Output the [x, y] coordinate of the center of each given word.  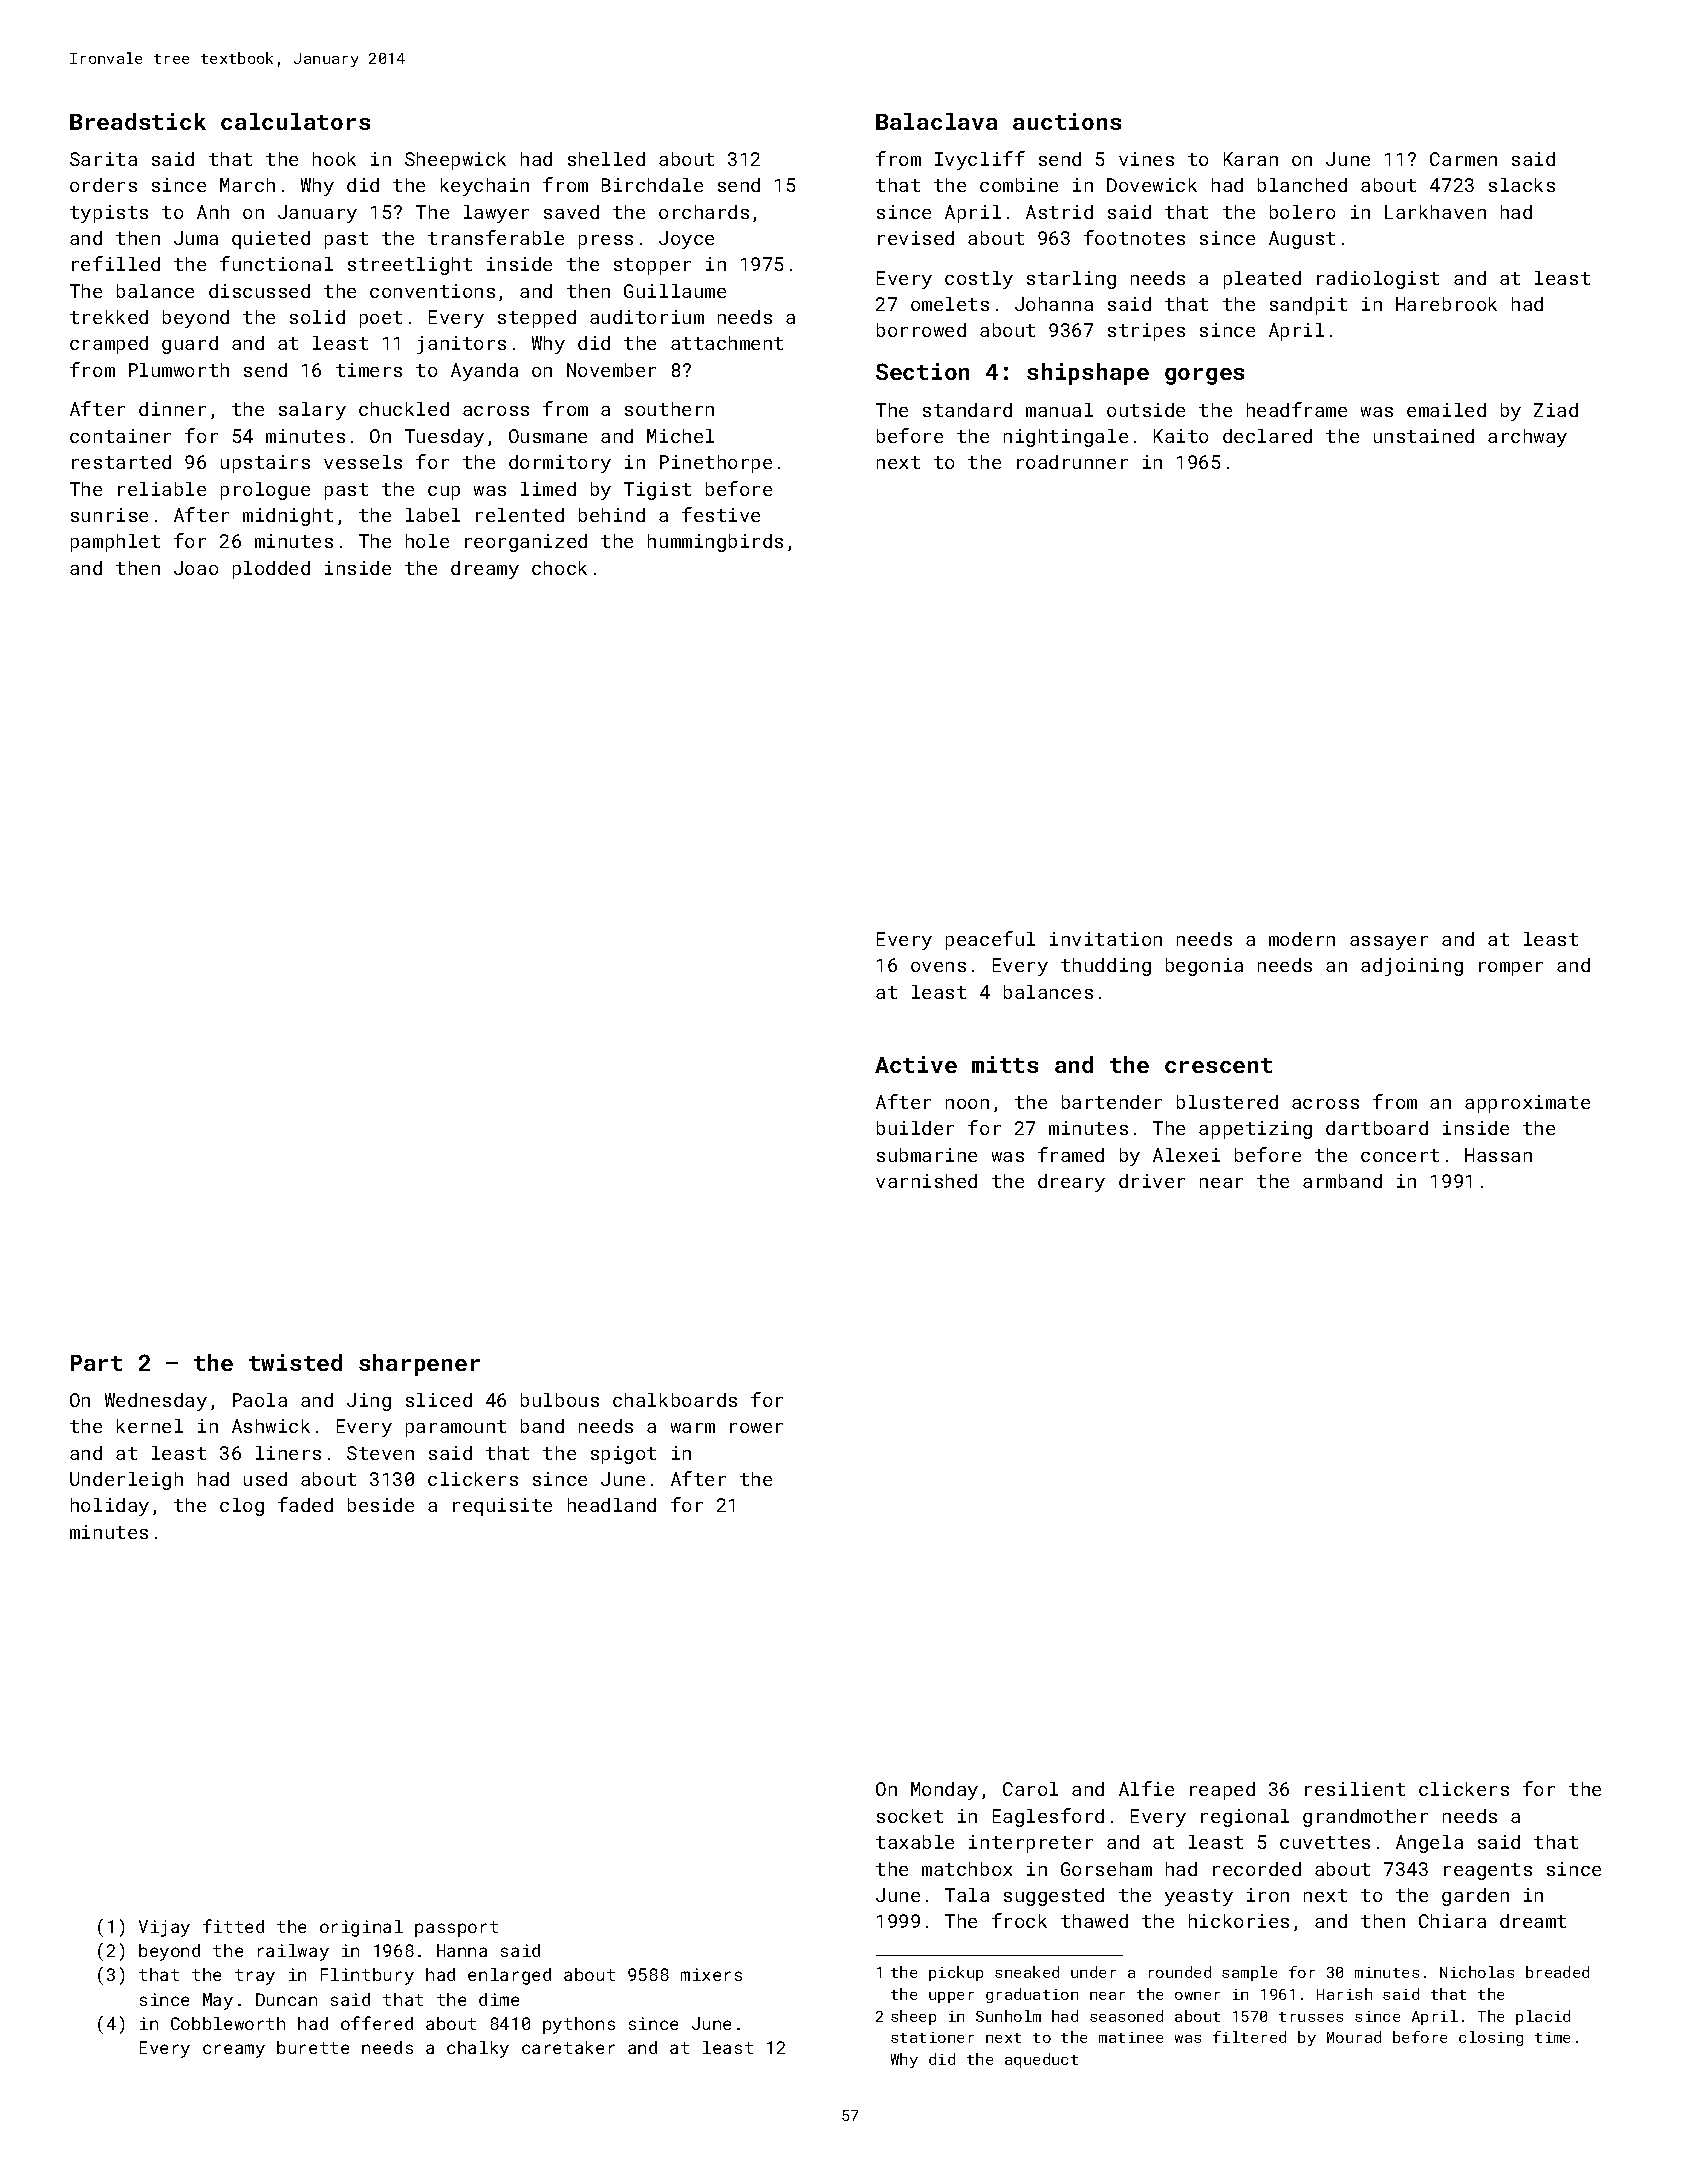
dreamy [485, 570]
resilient [1355, 1789]
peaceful [990, 940]
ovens [938, 967]
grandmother [1365, 1818]
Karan [1251, 159]
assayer [1389, 943]
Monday [944, 1791]
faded [305, 1504]
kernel [150, 1426]
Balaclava [936, 121]
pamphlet [115, 543]
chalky [478, 2049]
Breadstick [138, 121]
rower [756, 1428]
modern [1302, 939]
